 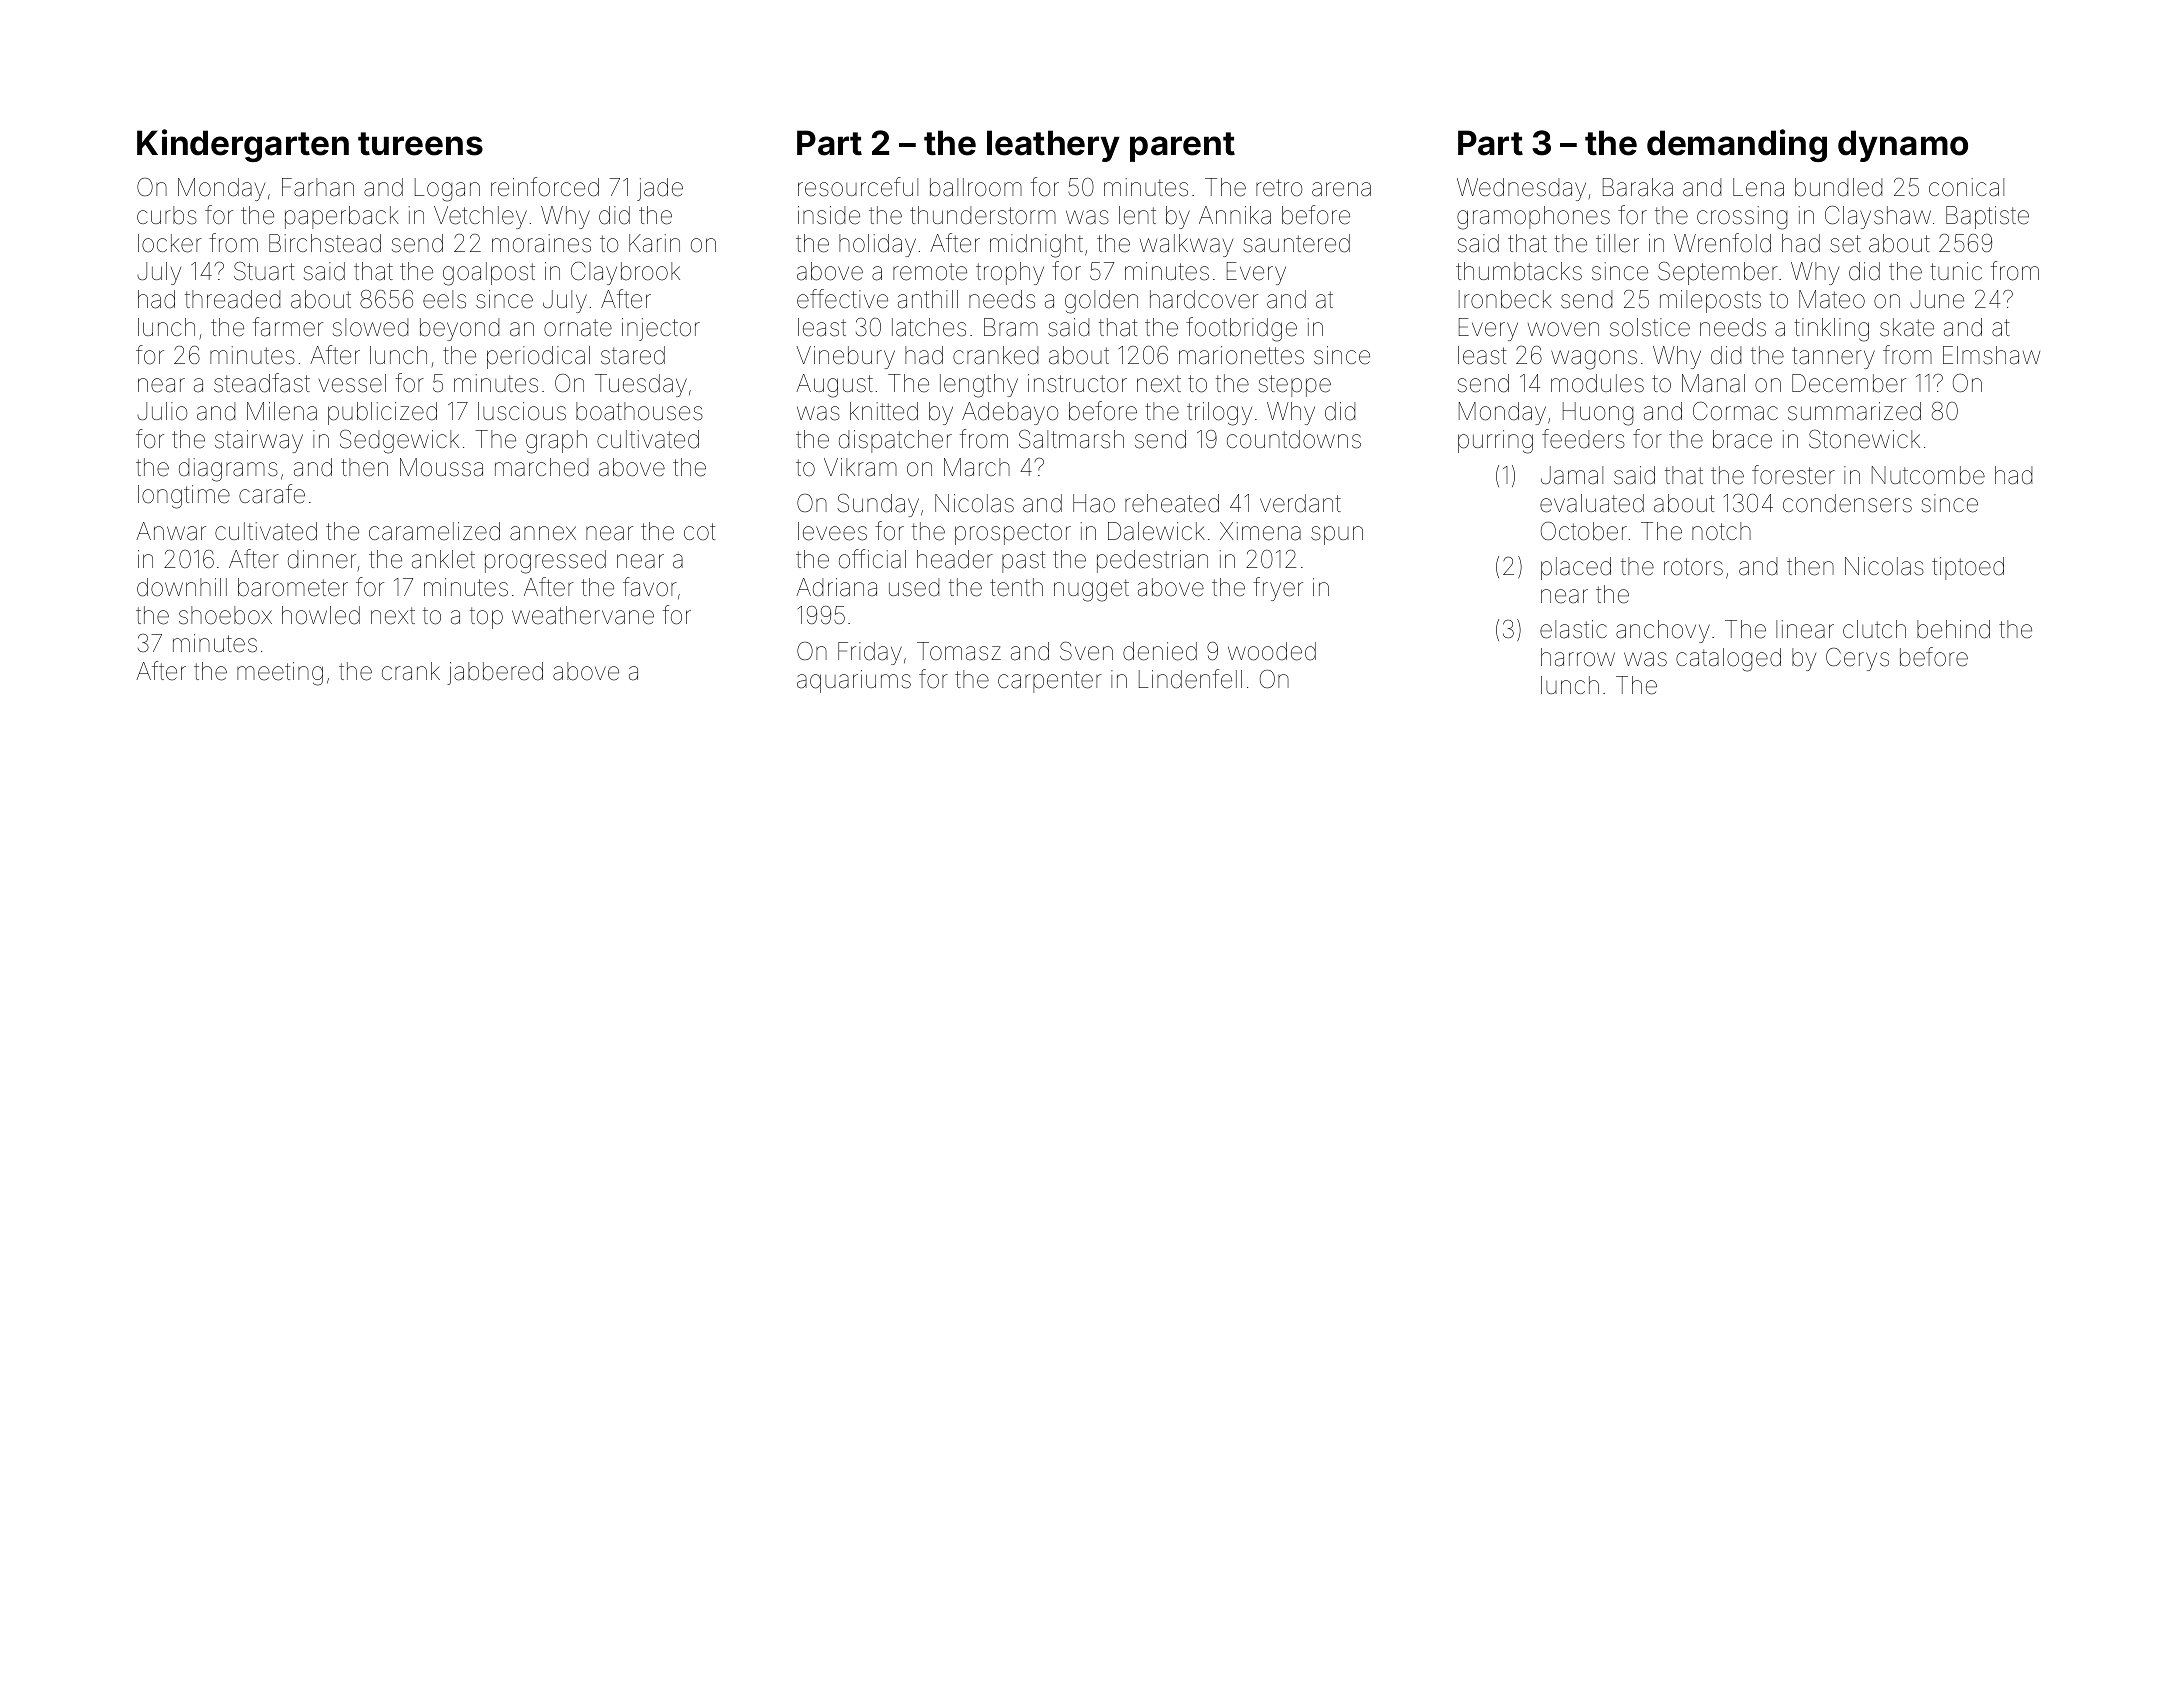 I want to click on Farhan, so click(x=318, y=187).
